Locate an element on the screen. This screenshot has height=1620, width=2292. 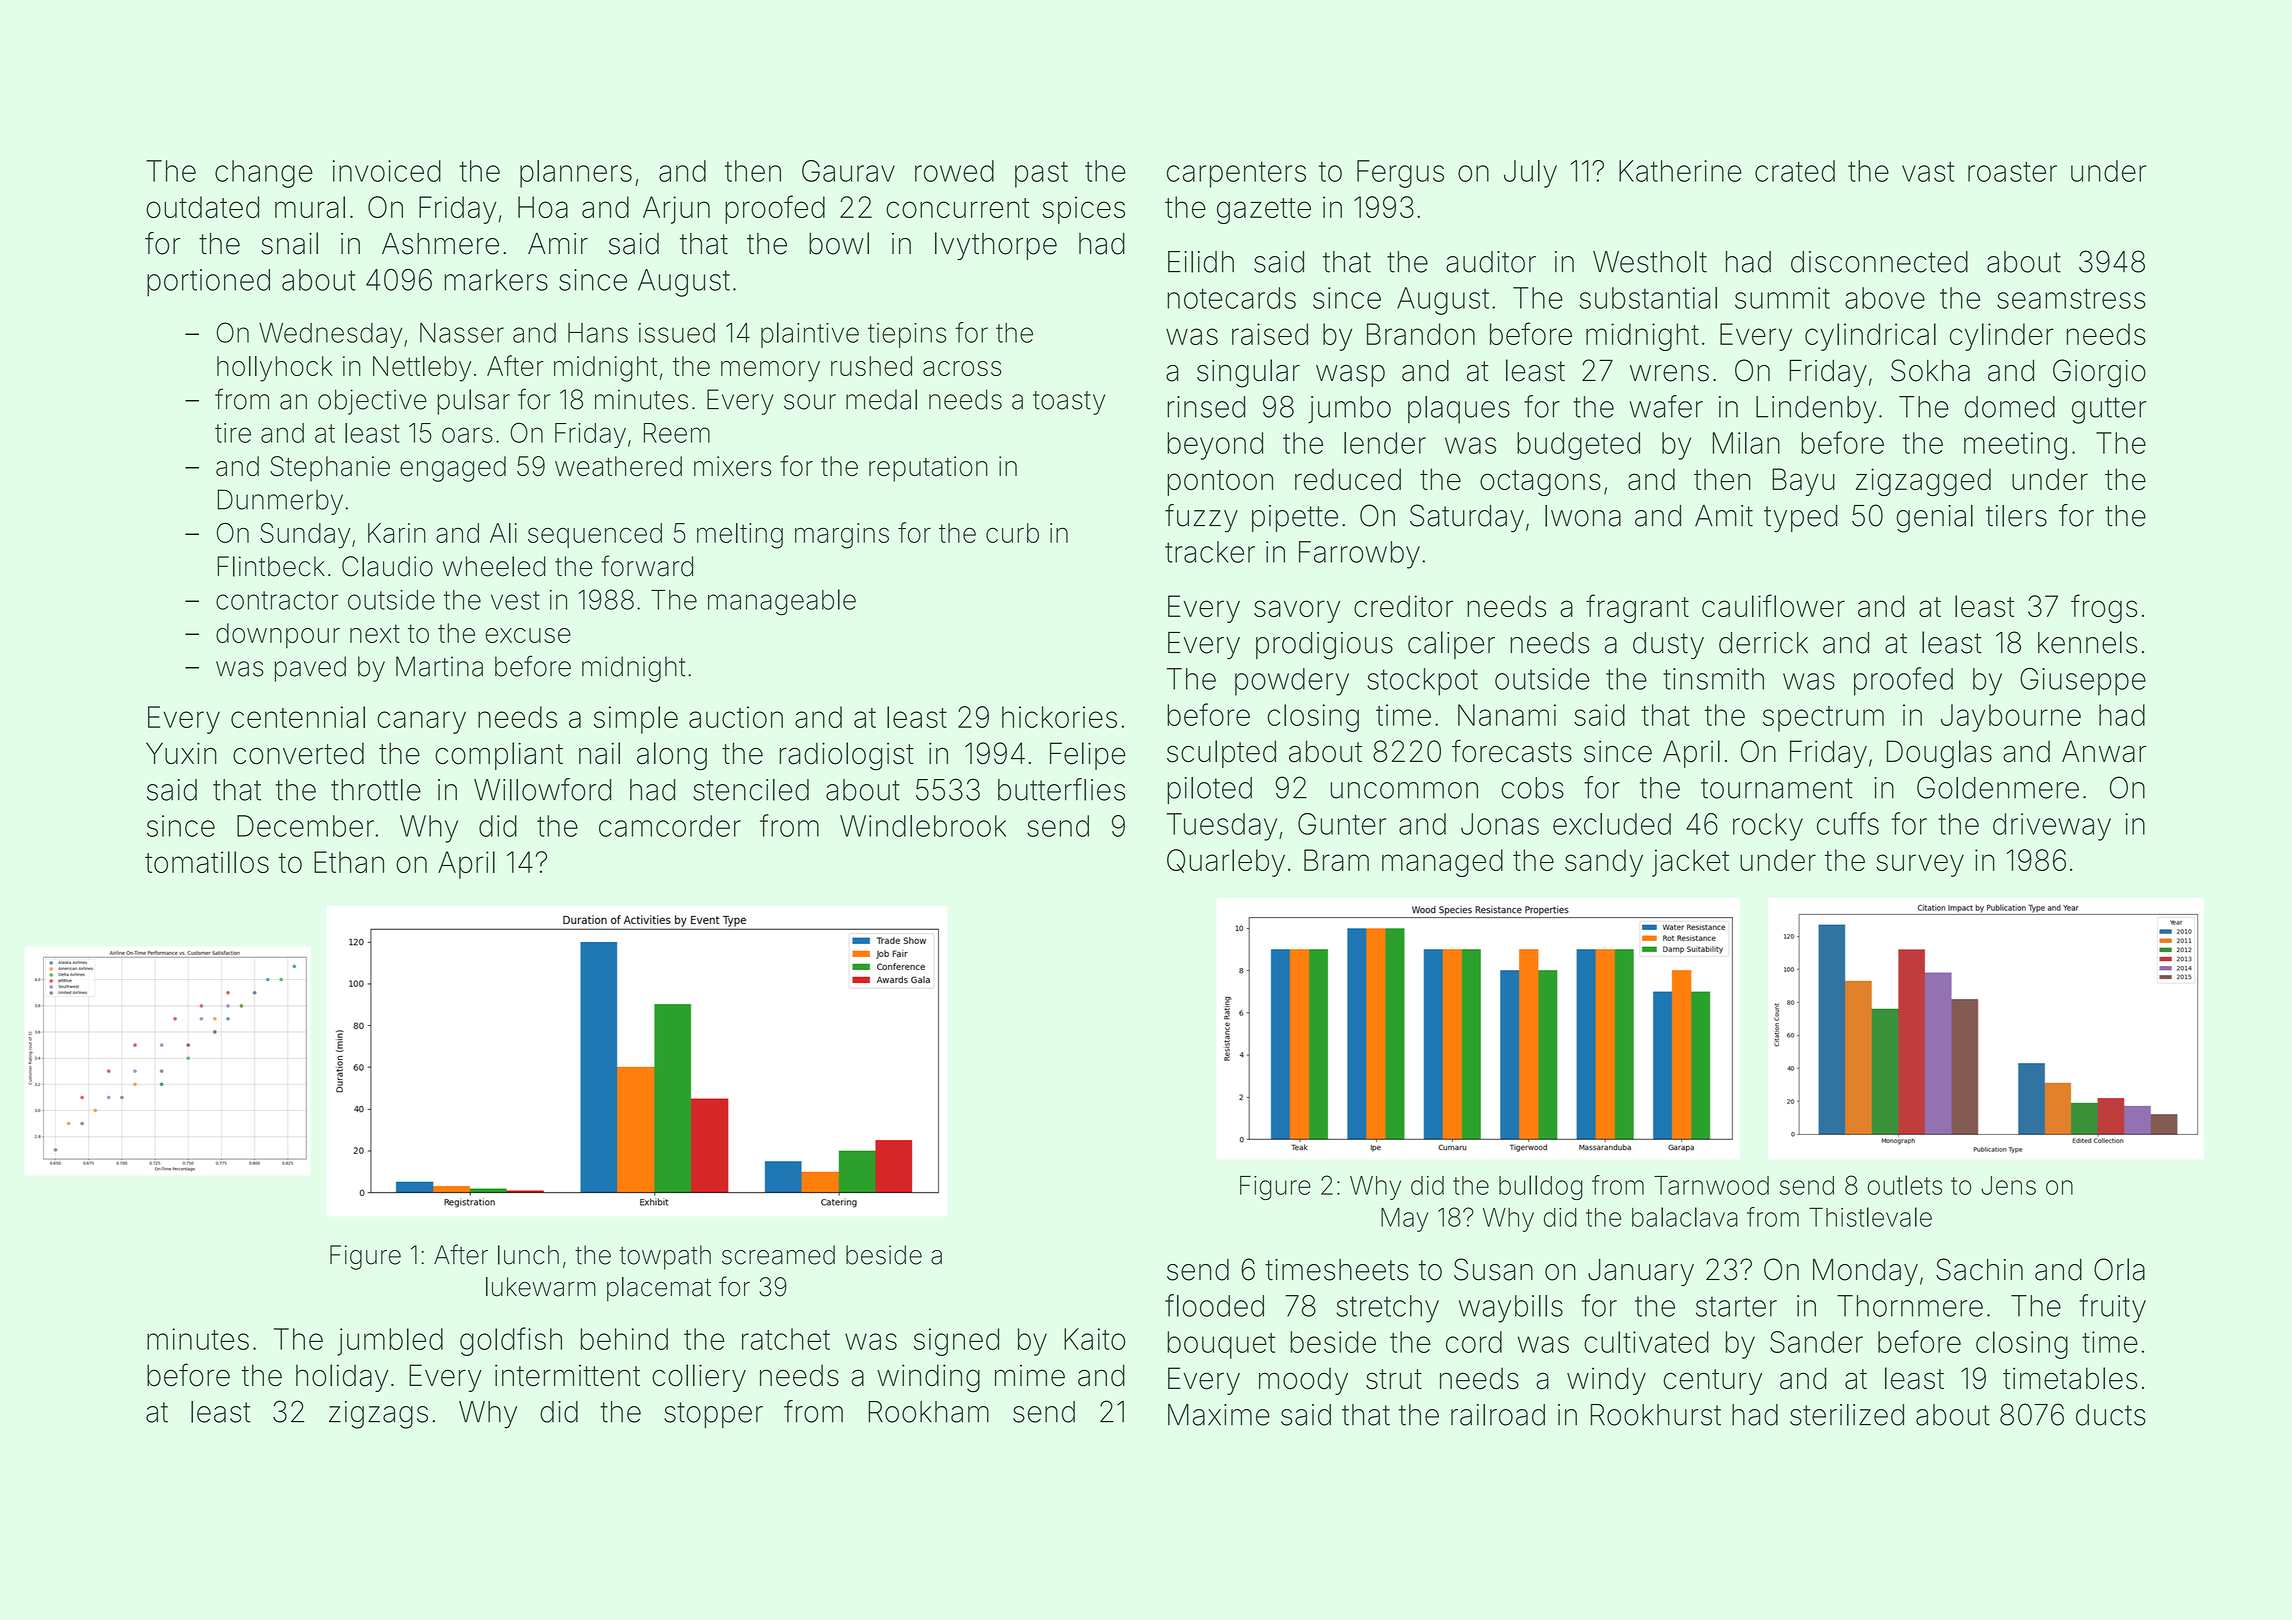
zigzags is located at coordinates (378, 1415).
